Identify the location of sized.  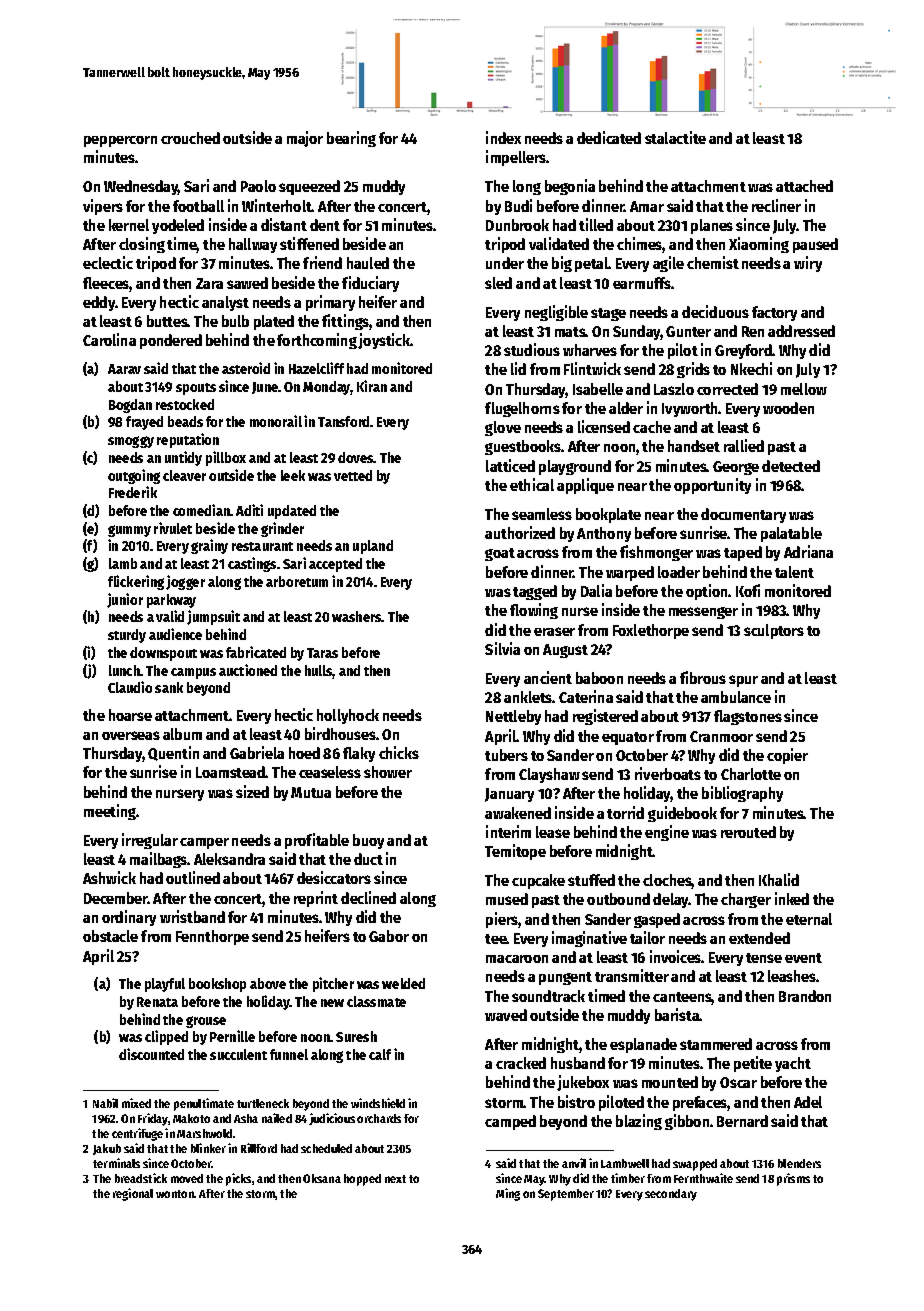
(252, 791).
